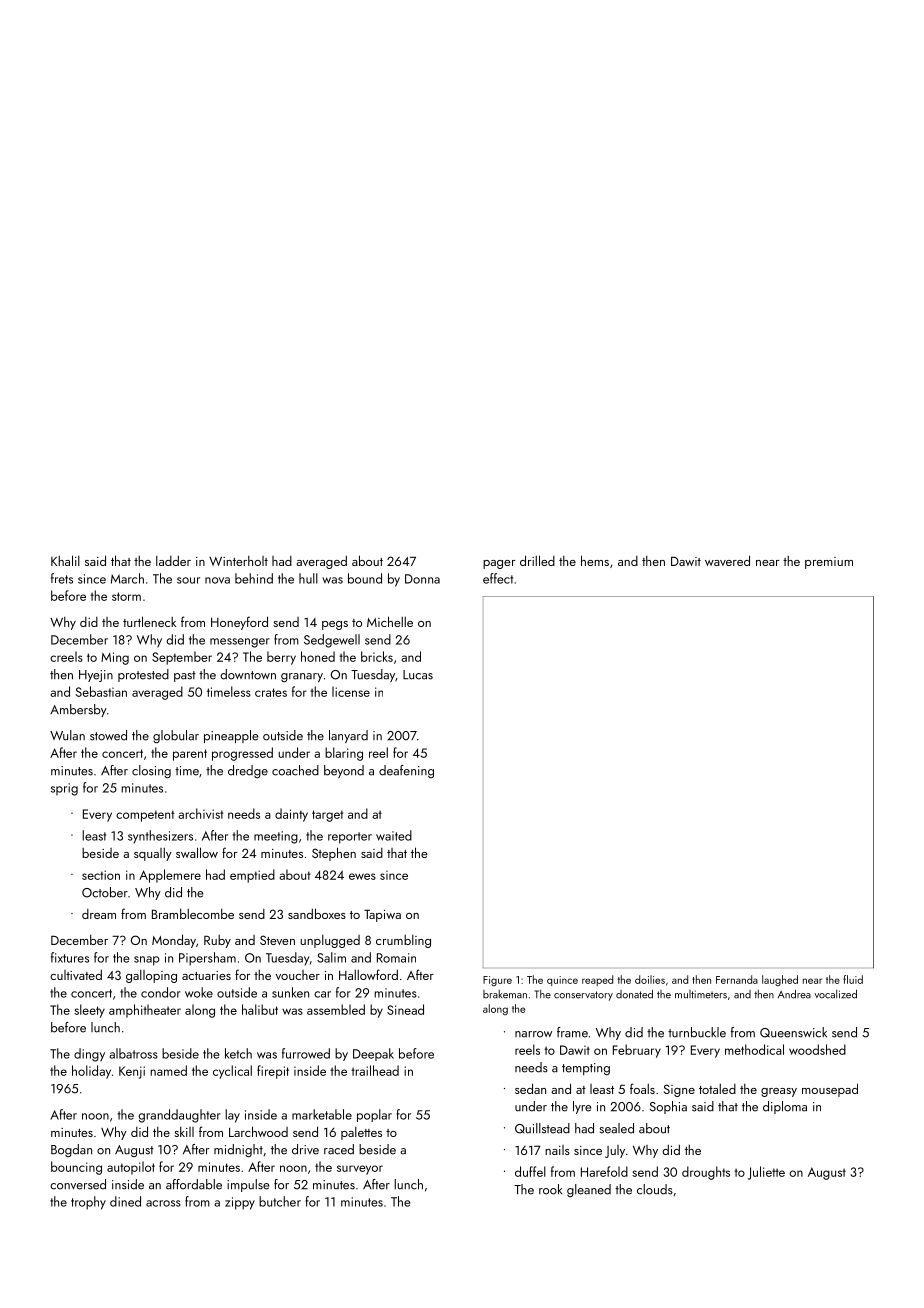  Describe the element at coordinates (727, 560) in the screenshot. I see `wavered` at that location.
